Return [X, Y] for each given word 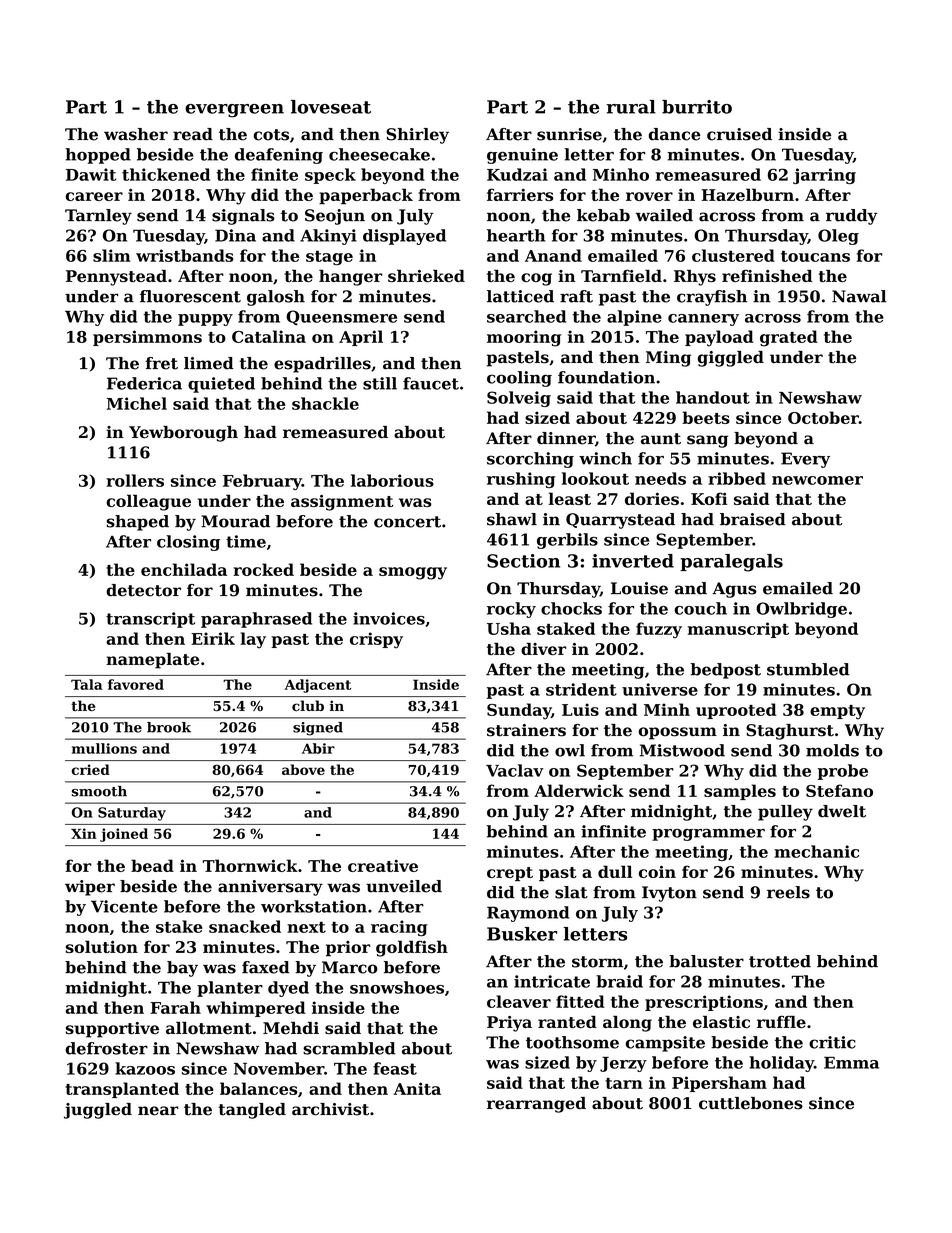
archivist [330, 1109]
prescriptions [704, 1003]
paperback [366, 196]
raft [576, 296]
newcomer [817, 480]
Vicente [124, 906]
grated [789, 338]
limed [209, 363]
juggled [98, 1111]
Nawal [859, 296]
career [94, 196]
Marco [350, 967]
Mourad [235, 521]
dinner [566, 438]
